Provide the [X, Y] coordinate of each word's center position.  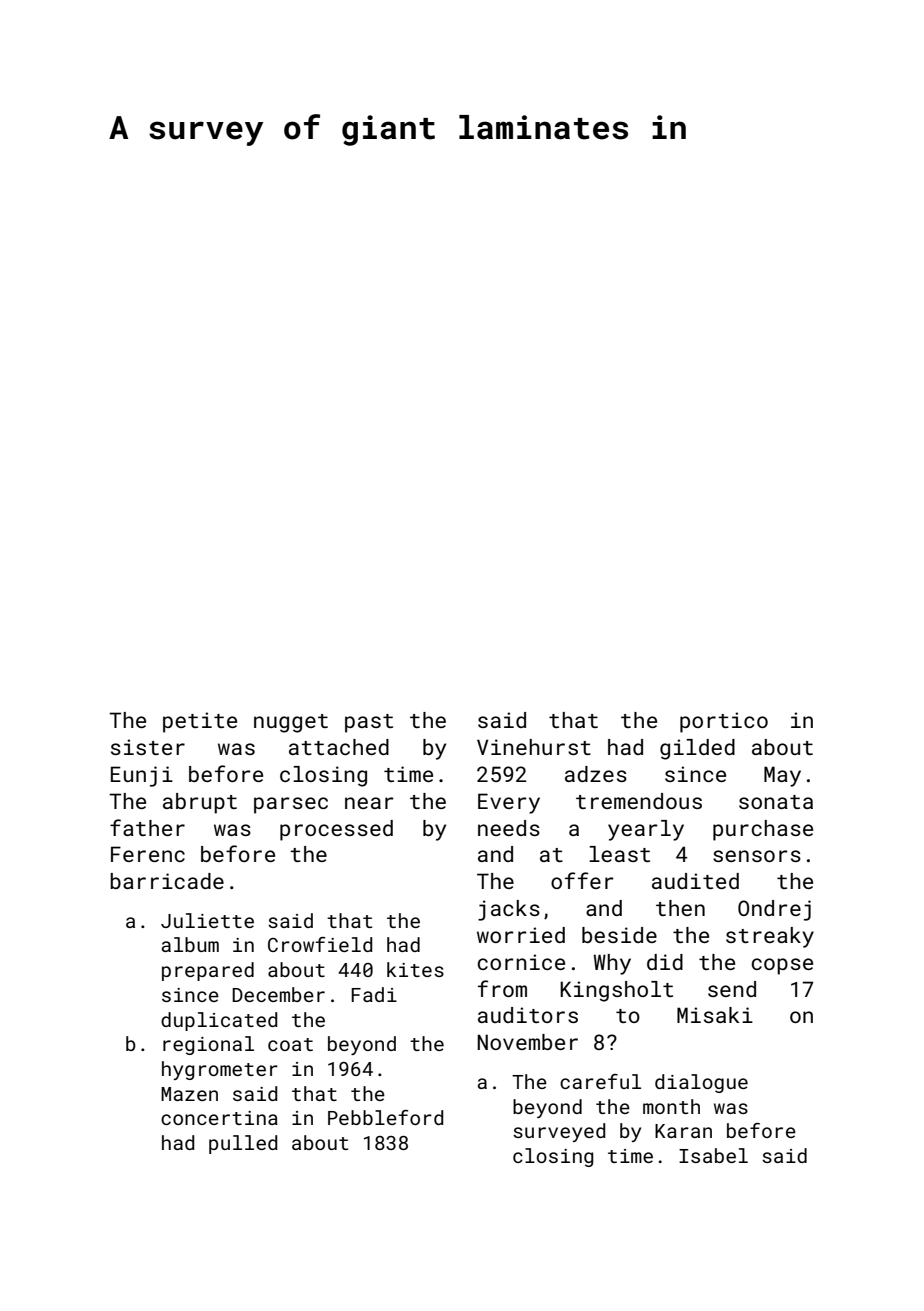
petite [200, 722]
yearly [646, 830]
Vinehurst [534, 747]
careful [600, 1081]
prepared [208, 971]
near [369, 803]
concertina [219, 1118]
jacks [509, 910]
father [147, 827]
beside [619, 935]
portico [724, 722]
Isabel [713, 1155]
